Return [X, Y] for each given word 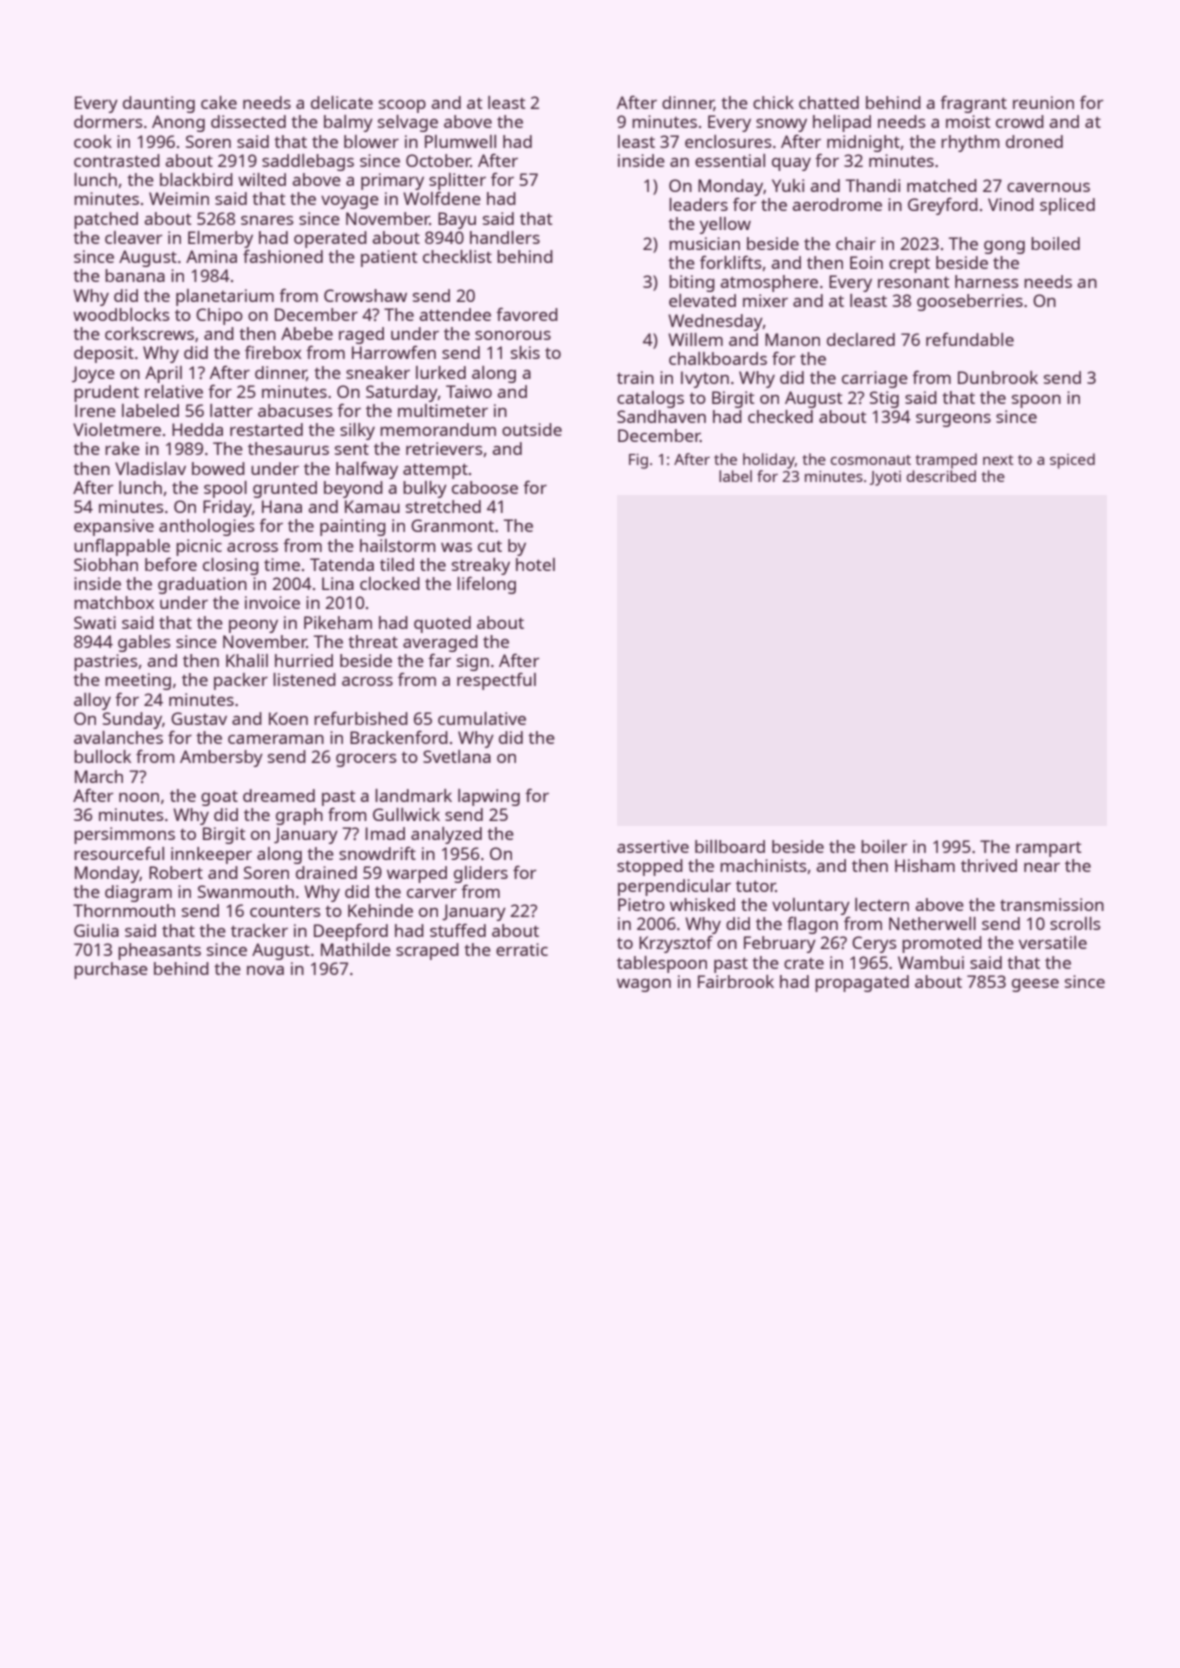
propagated [862, 983]
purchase [111, 970]
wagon [644, 985]
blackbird [196, 179]
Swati [95, 622]
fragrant [973, 104]
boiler [884, 846]
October [438, 160]
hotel [535, 564]
